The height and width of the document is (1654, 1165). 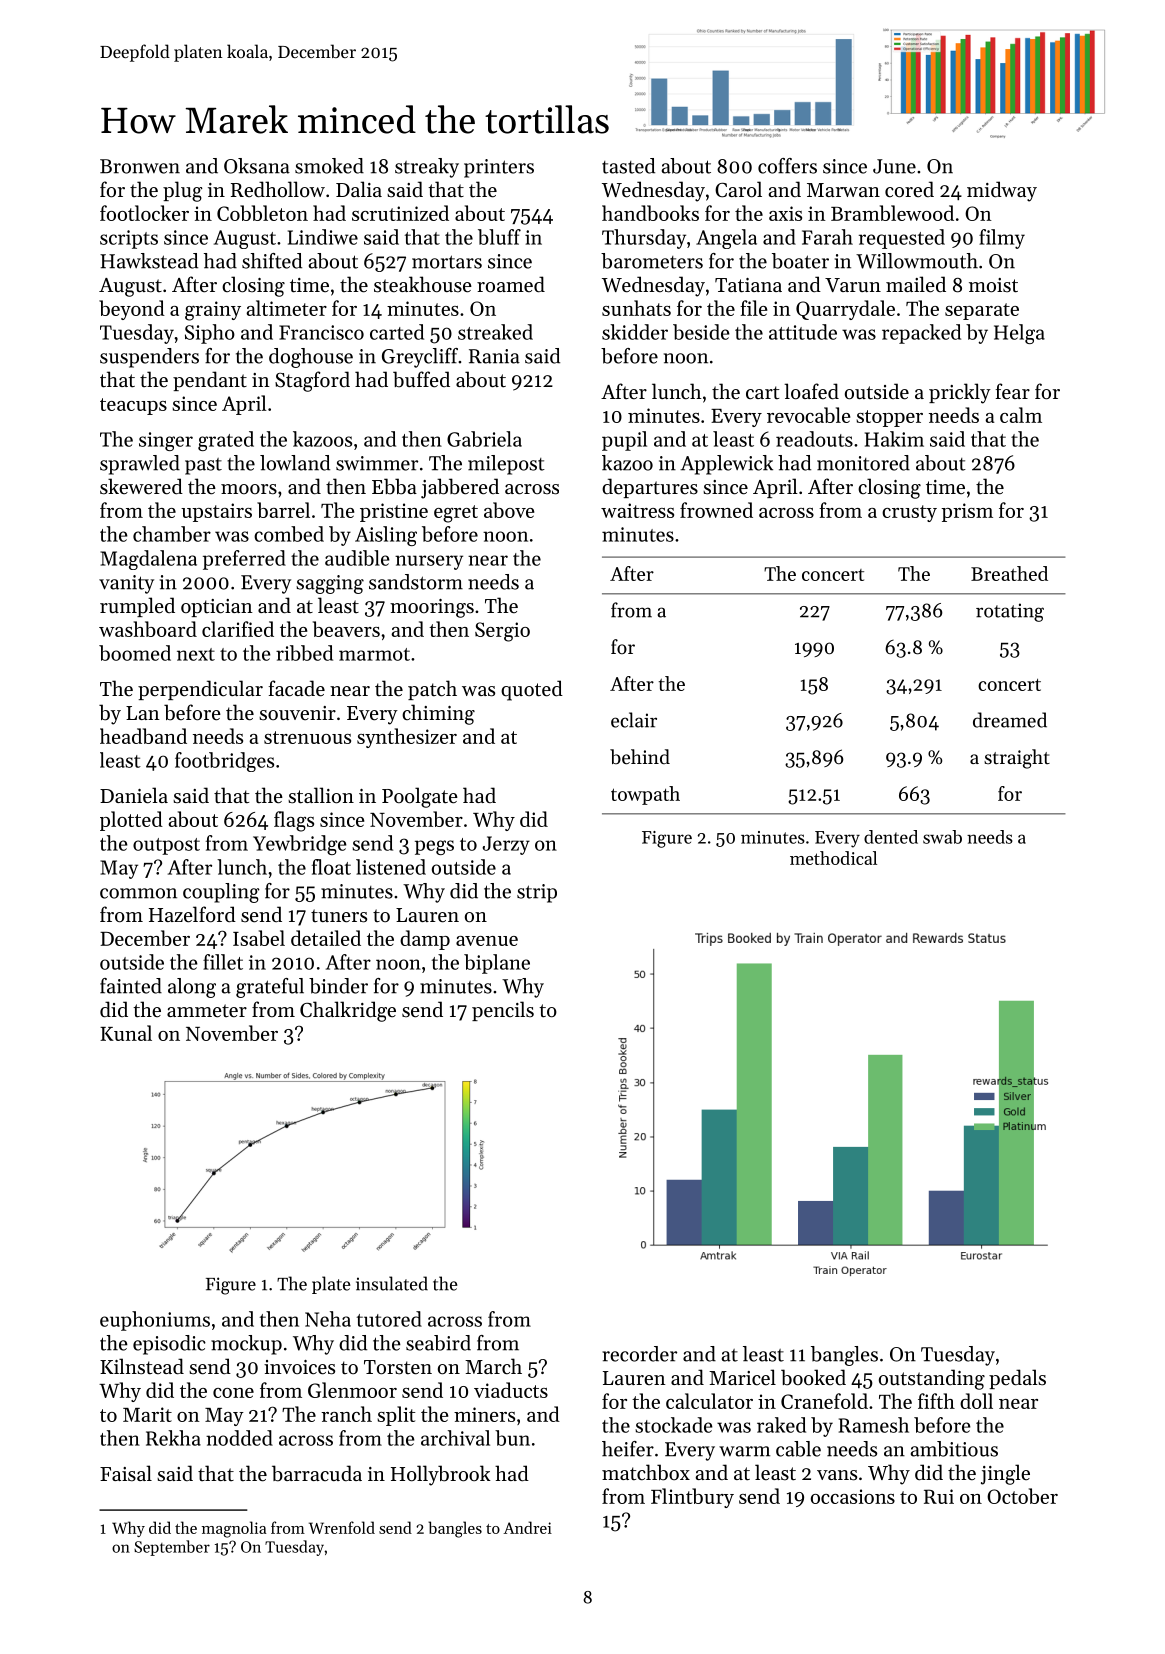 What do you see at coordinates (326, 938) in the document?
I see `detailed` at bounding box center [326, 938].
